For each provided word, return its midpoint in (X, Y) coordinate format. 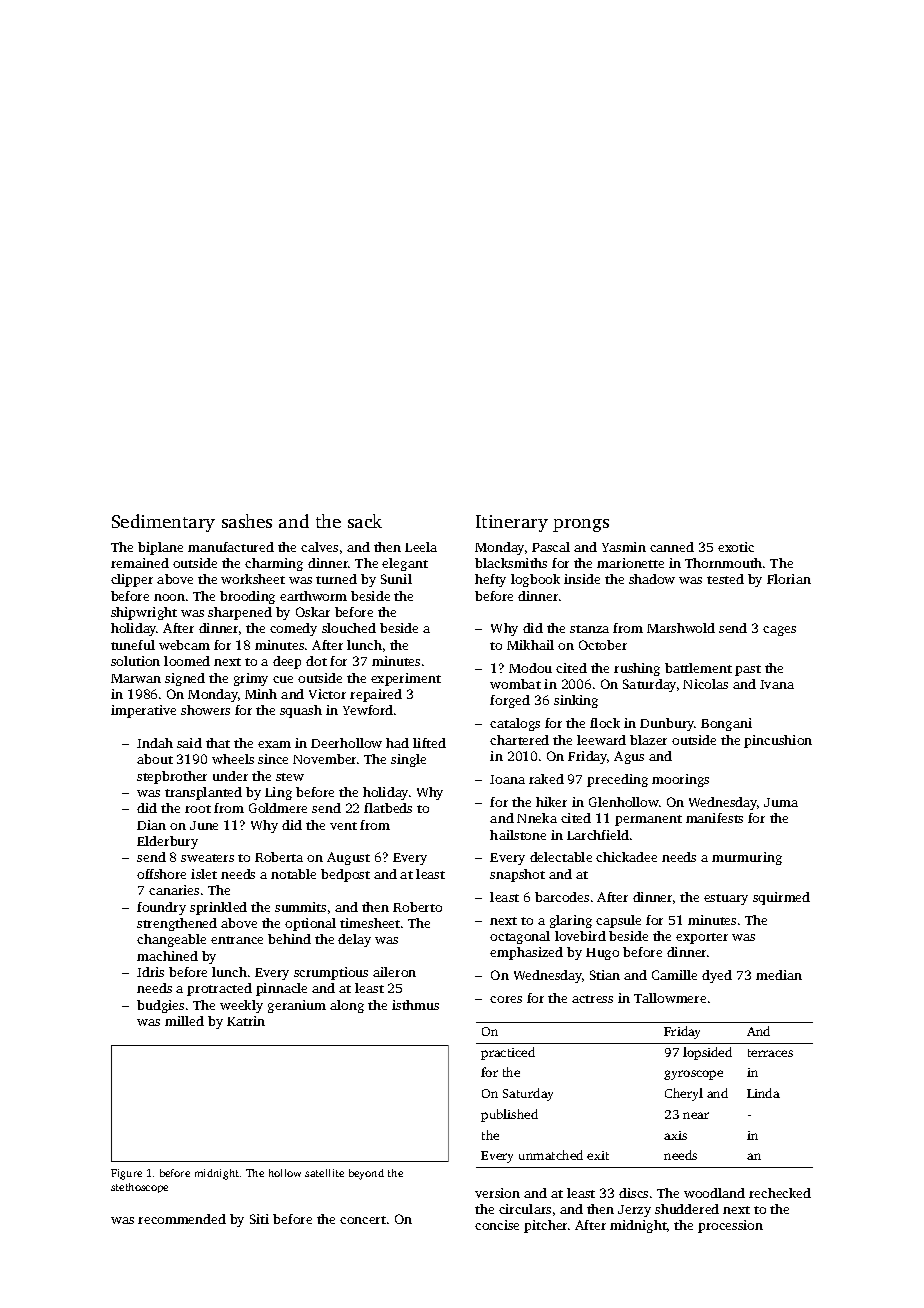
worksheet (253, 579)
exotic (736, 547)
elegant (405, 564)
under (230, 776)
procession (730, 1226)
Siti (259, 1219)
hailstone (518, 835)
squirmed (781, 898)
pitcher (545, 1226)
